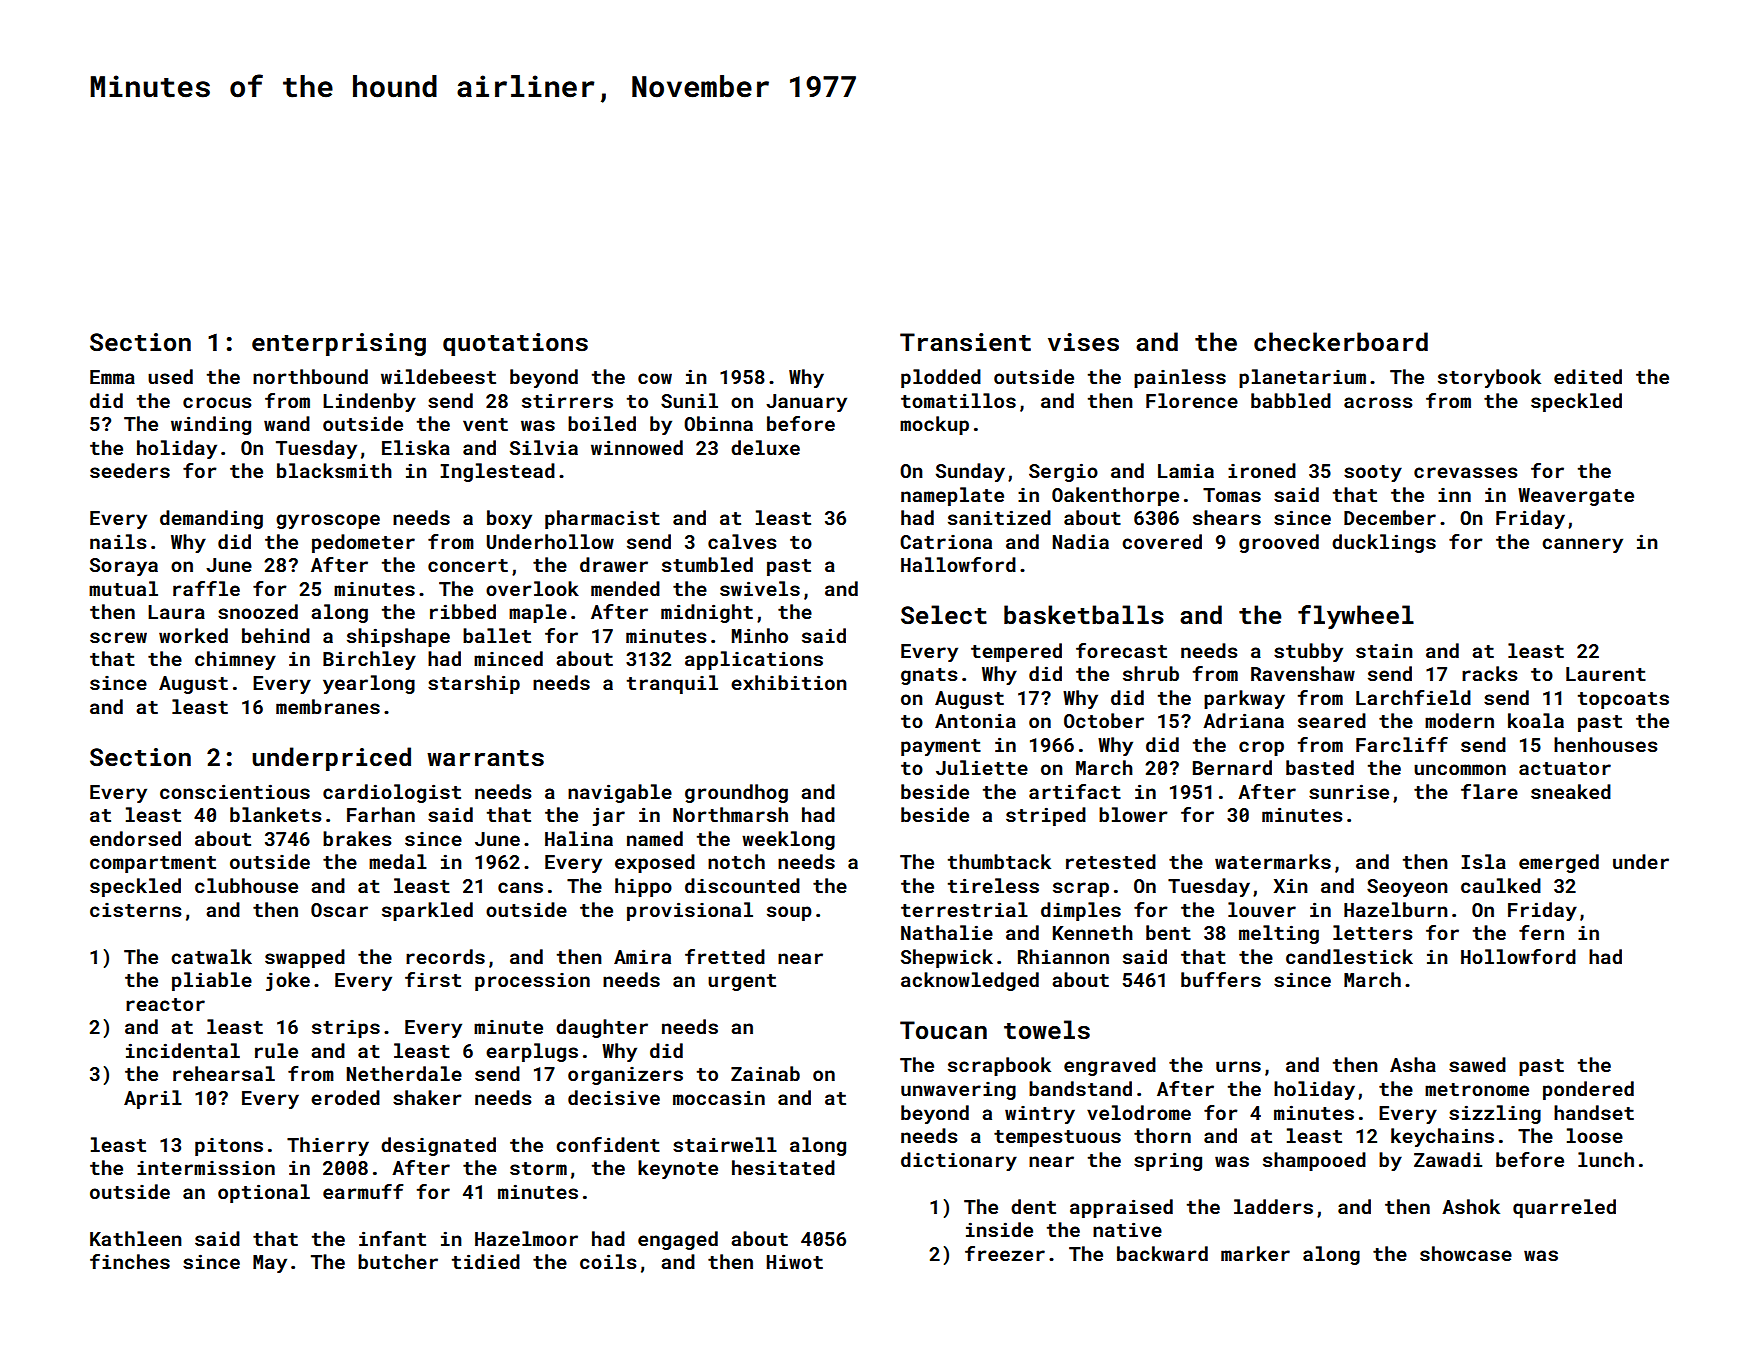 The height and width of the image is (1360, 1760). What do you see at coordinates (965, 342) in the image?
I see `Transient` at bounding box center [965, 342].
